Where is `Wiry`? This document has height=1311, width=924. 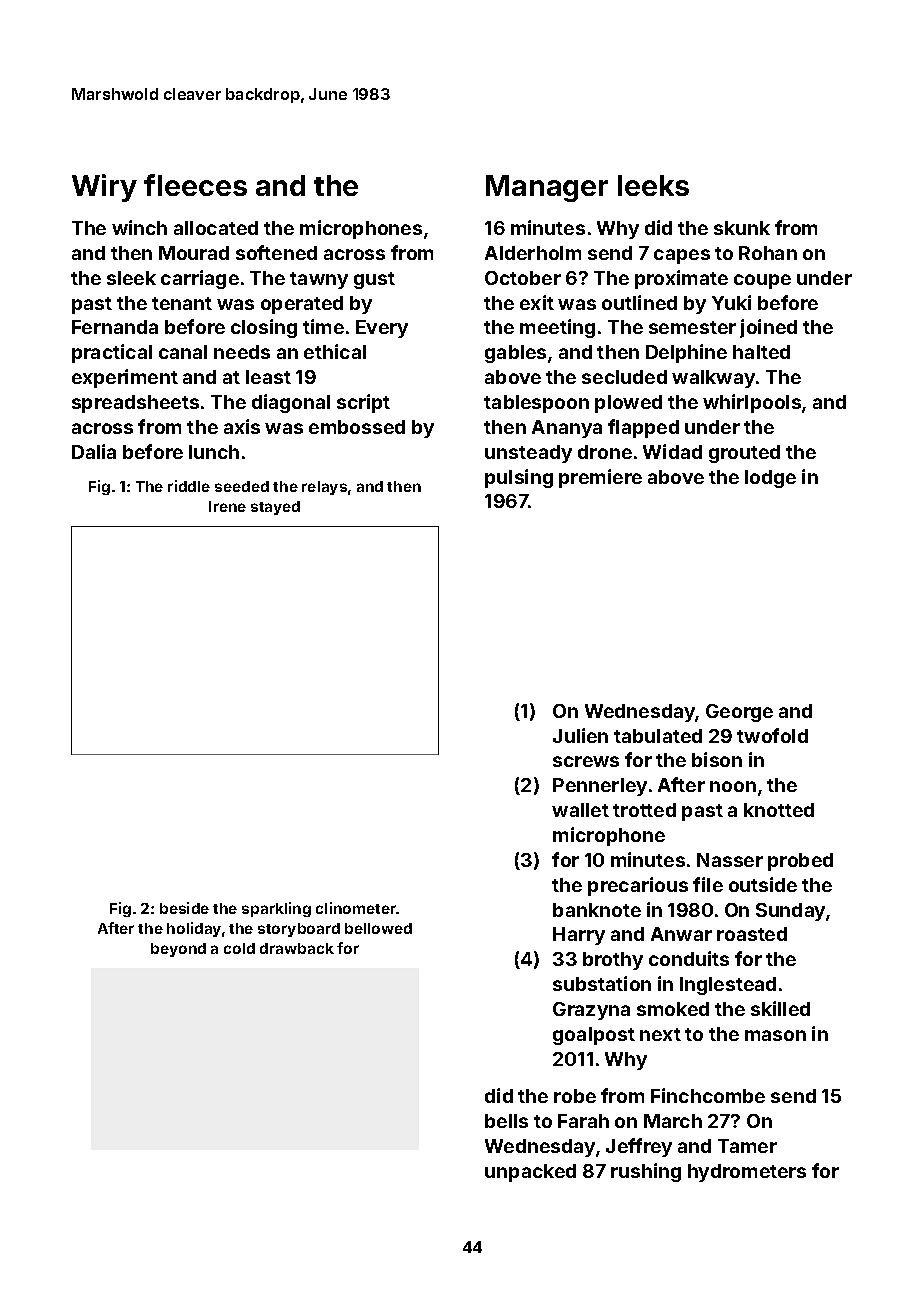
Wiry is located at coordinates (104, 188).
